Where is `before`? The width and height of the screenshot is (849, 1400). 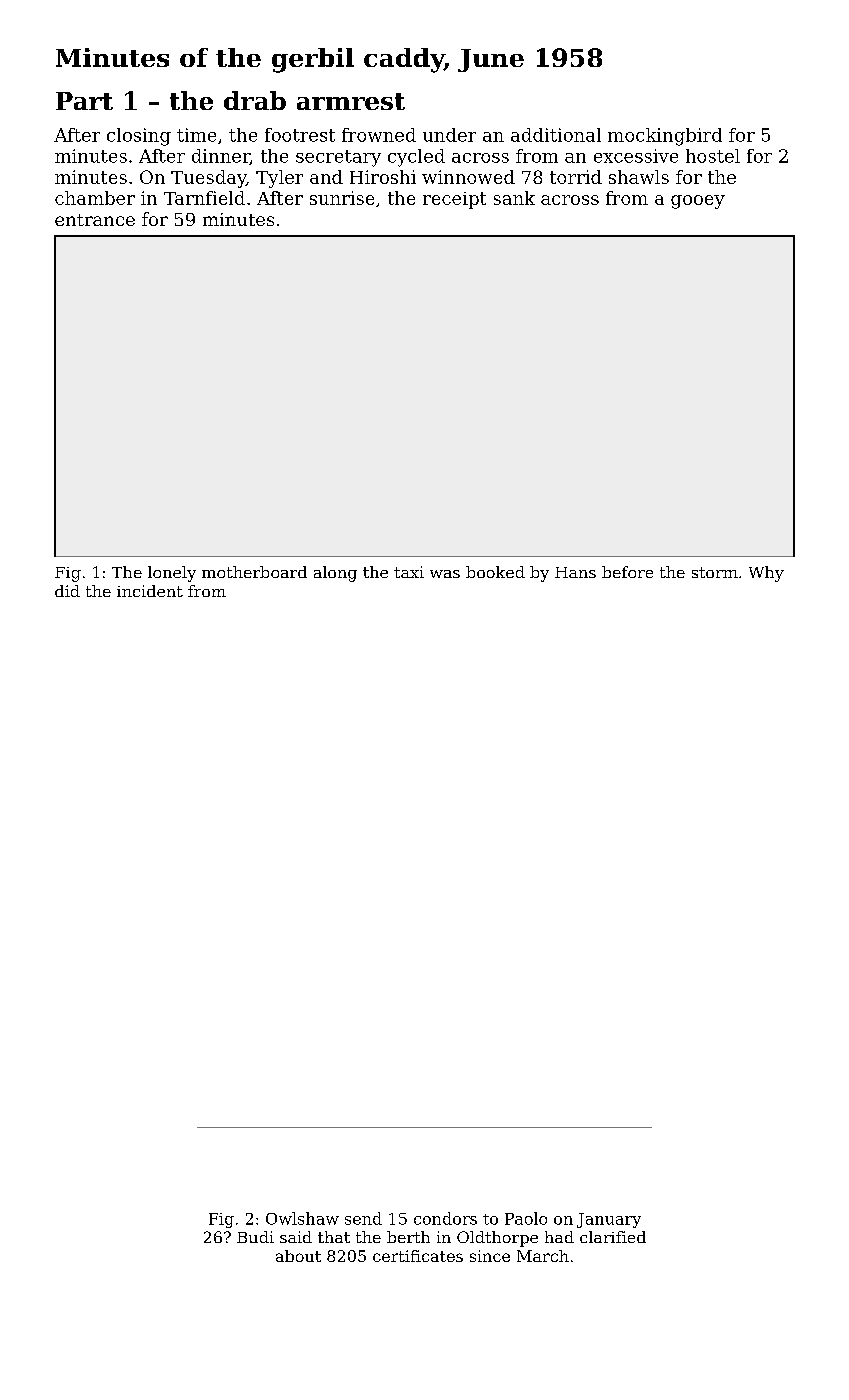
before is located at coordinates (627, 572).
